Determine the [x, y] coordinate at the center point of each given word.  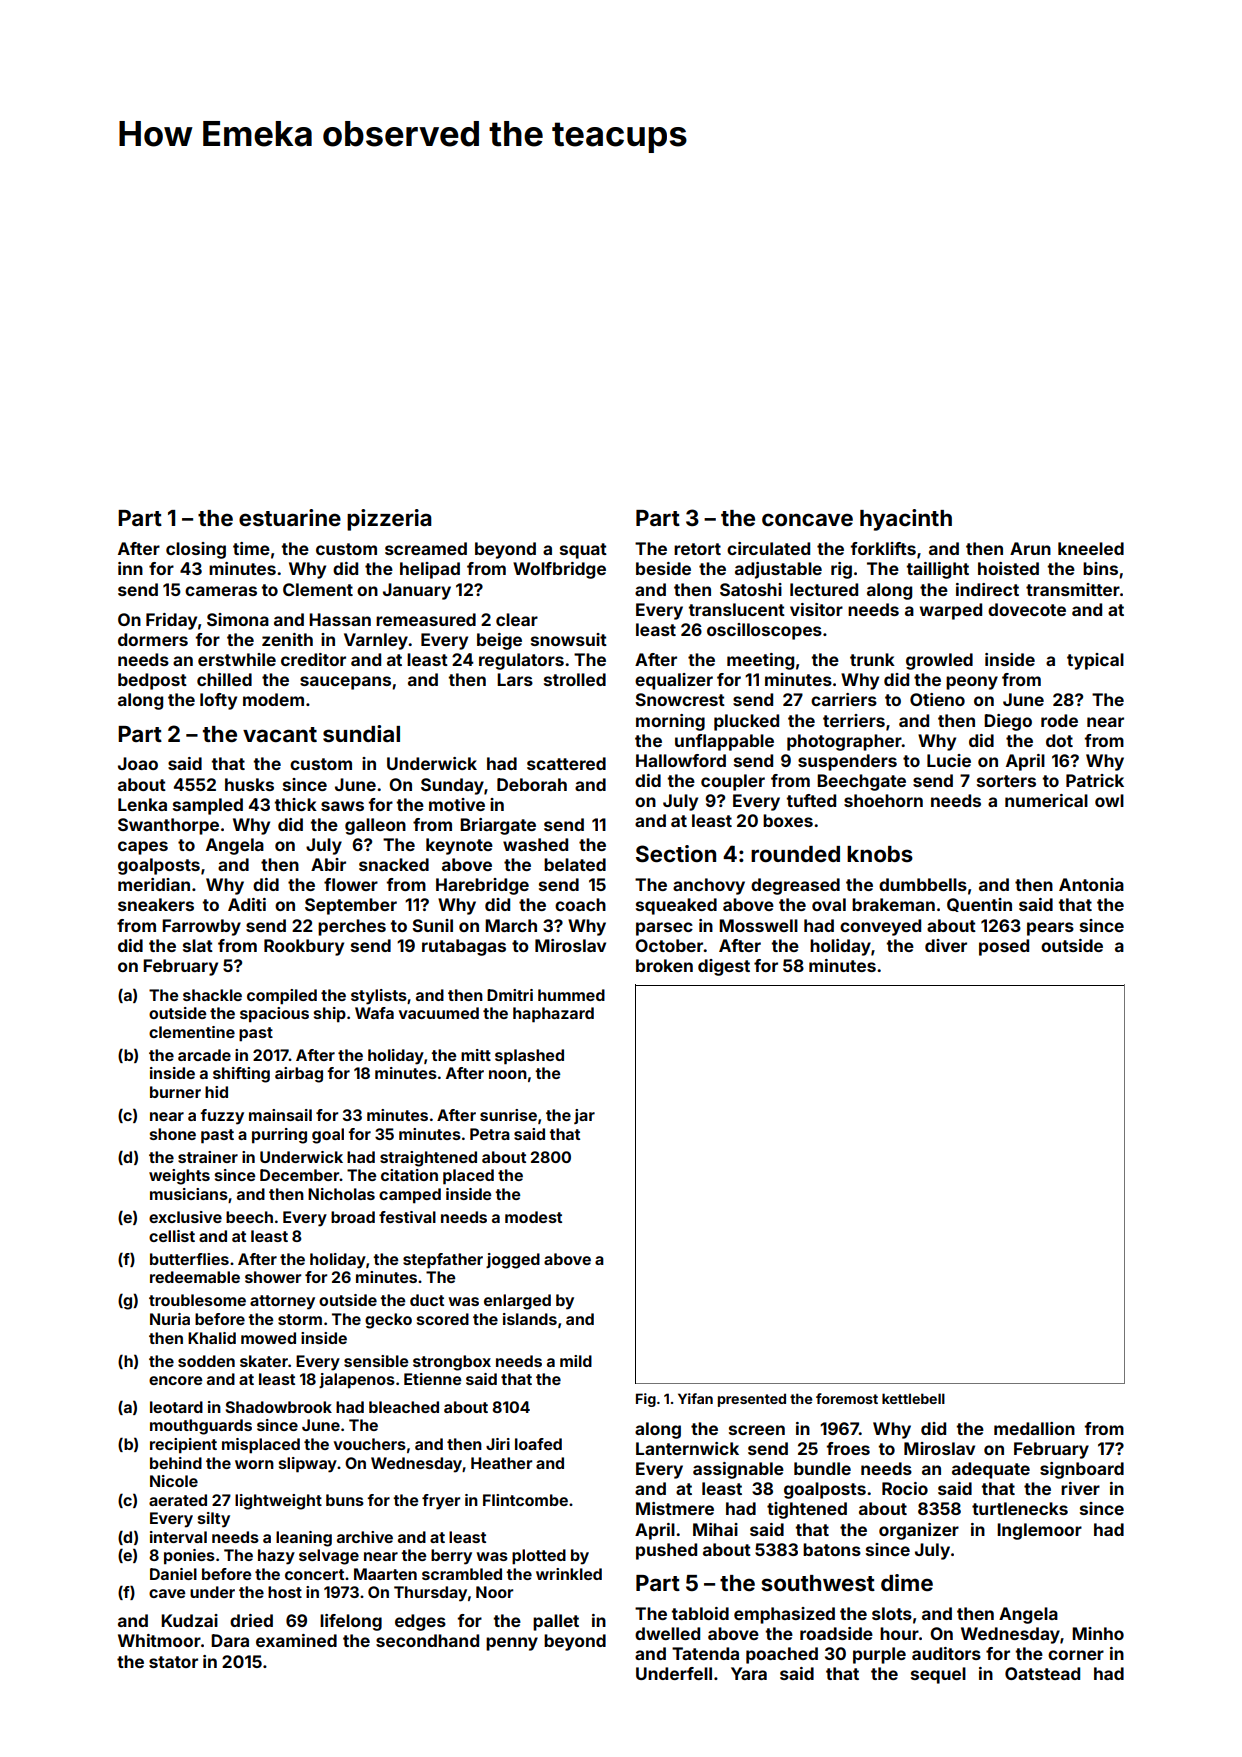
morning [670, 722]
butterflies [189, 1259]
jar [584, 1116]
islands [530, 1319]
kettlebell [913, 1398]
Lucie [949, 760]
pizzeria [389, 520]
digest [724, 967]
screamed [426, 548]
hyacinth [906, 520]
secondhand [427, 1640]
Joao [138, 763]
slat [198, 945]
